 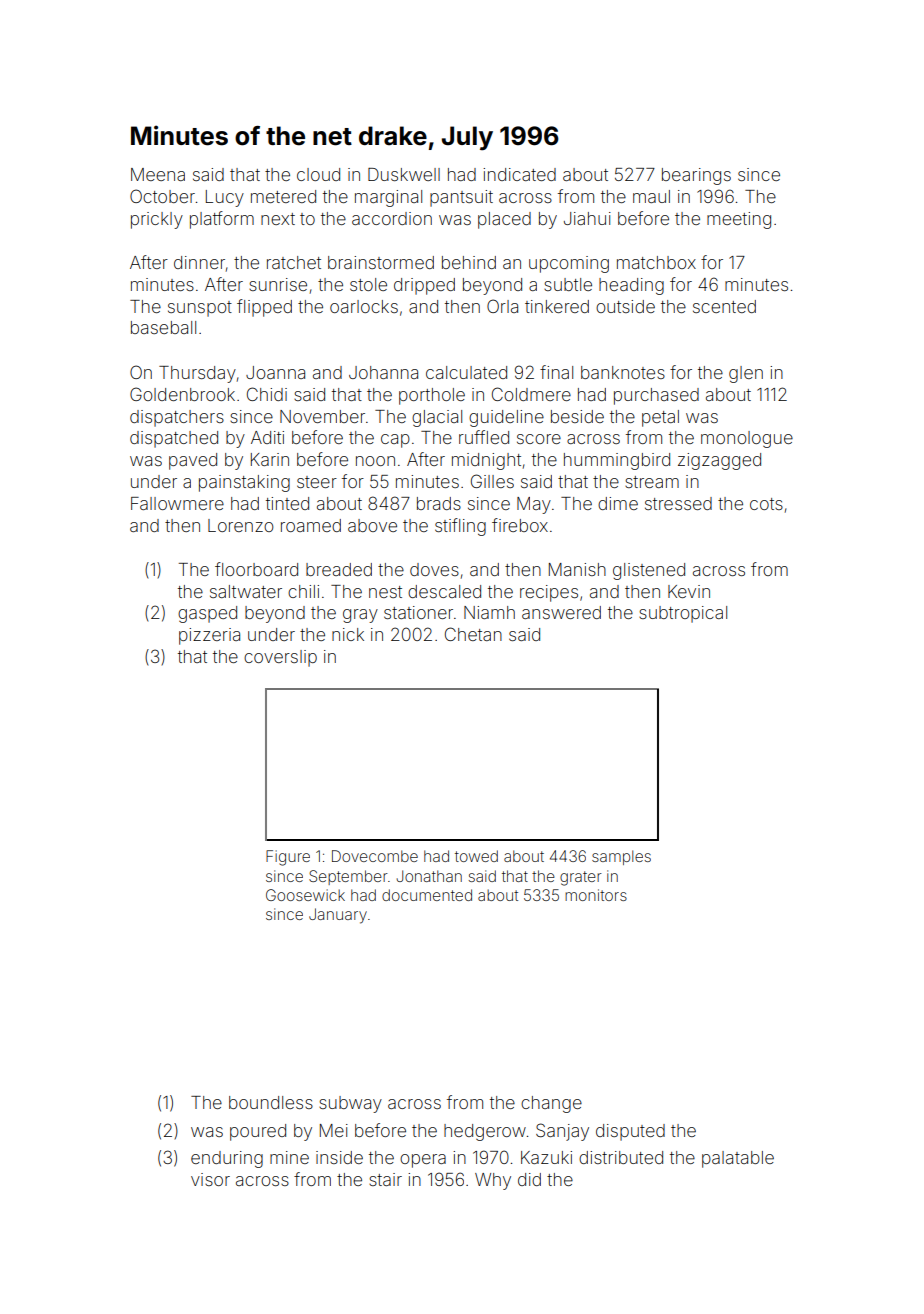 What do you see at coordinates (210, 1179) in the screenshot?
I see `visor` at bounding box center [210, 1179].
